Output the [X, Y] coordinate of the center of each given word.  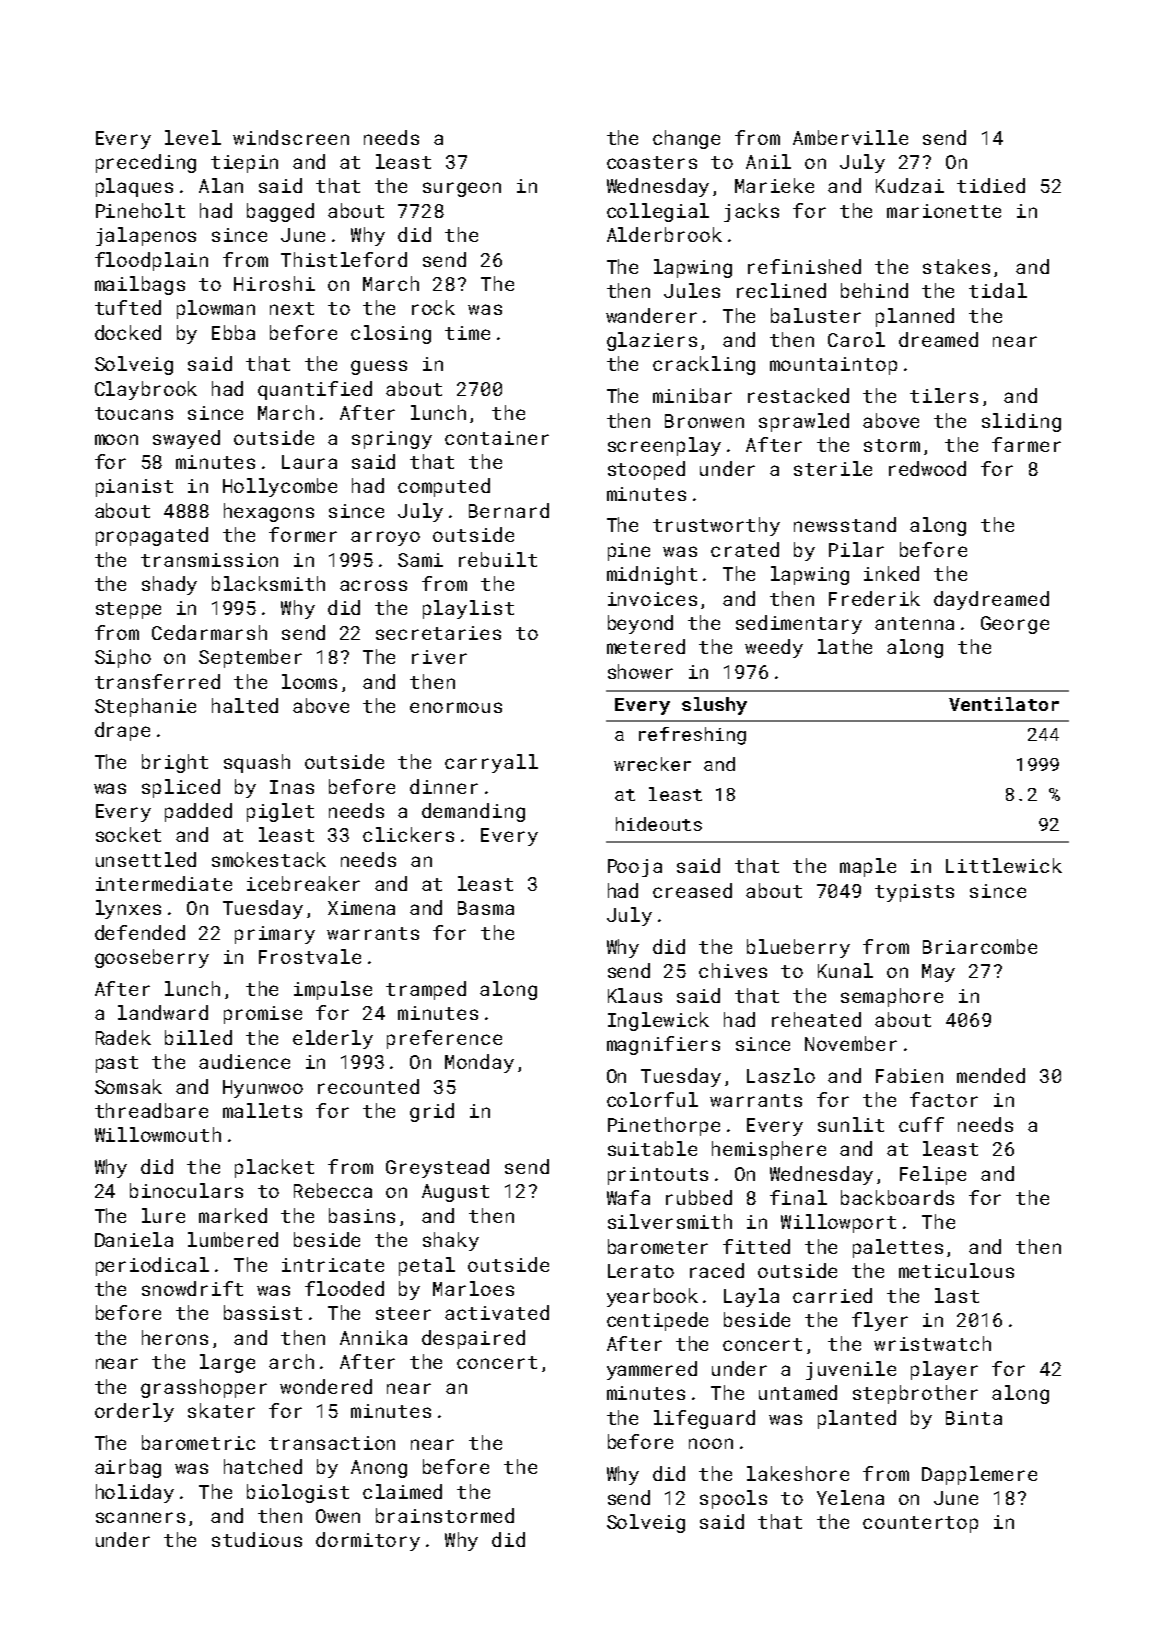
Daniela [134, 1239]
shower [640, 671]
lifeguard [704, 1419]
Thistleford [344, 259]
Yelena [850, 1497]
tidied [991, 185]
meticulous [956, 1270]
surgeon [462, 189]
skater [221, 1410]
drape [122, 731]
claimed [402, 1491]
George [1015, 625]
